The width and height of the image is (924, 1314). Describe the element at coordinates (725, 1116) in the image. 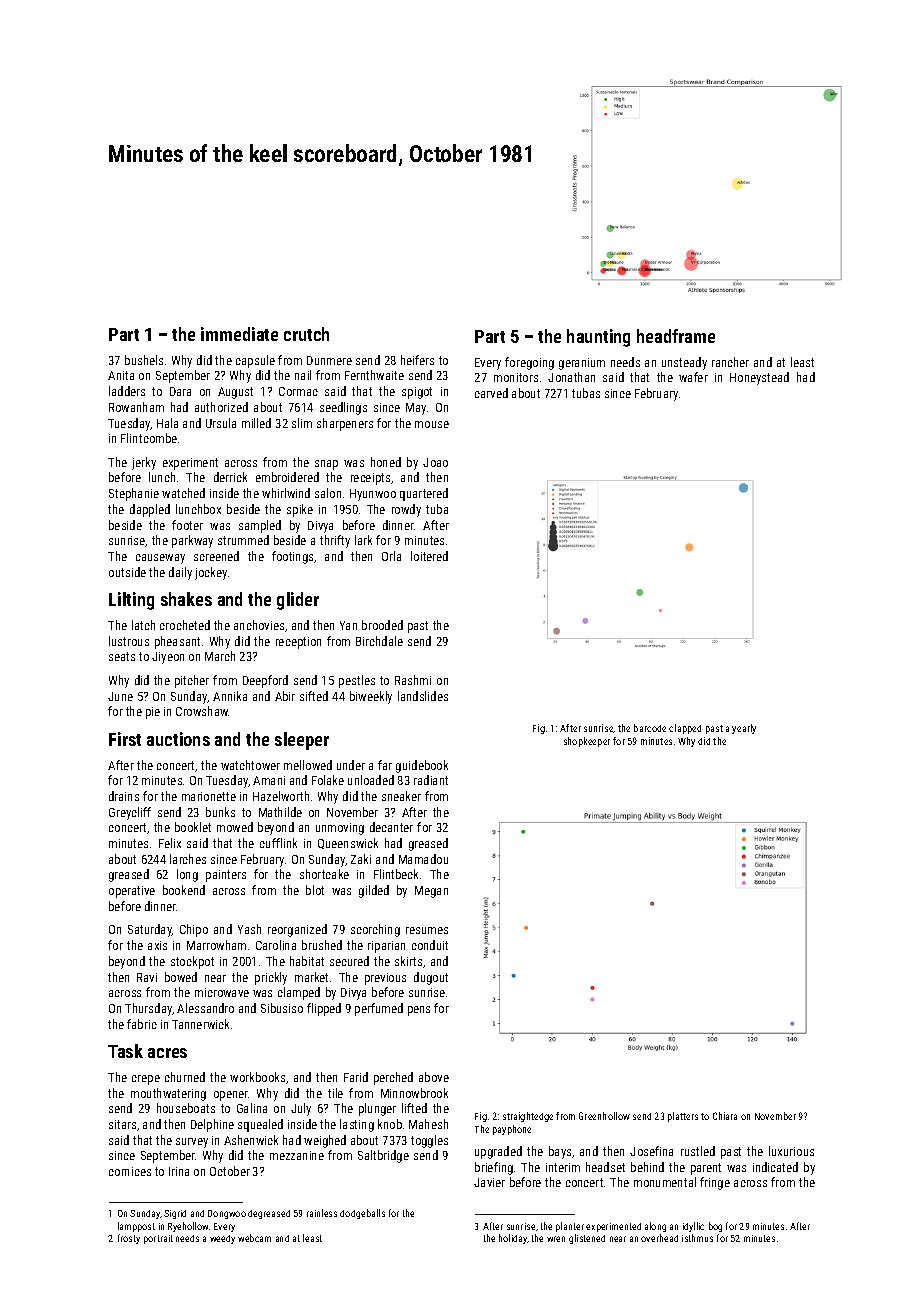

I see `Chiara` at that location.
